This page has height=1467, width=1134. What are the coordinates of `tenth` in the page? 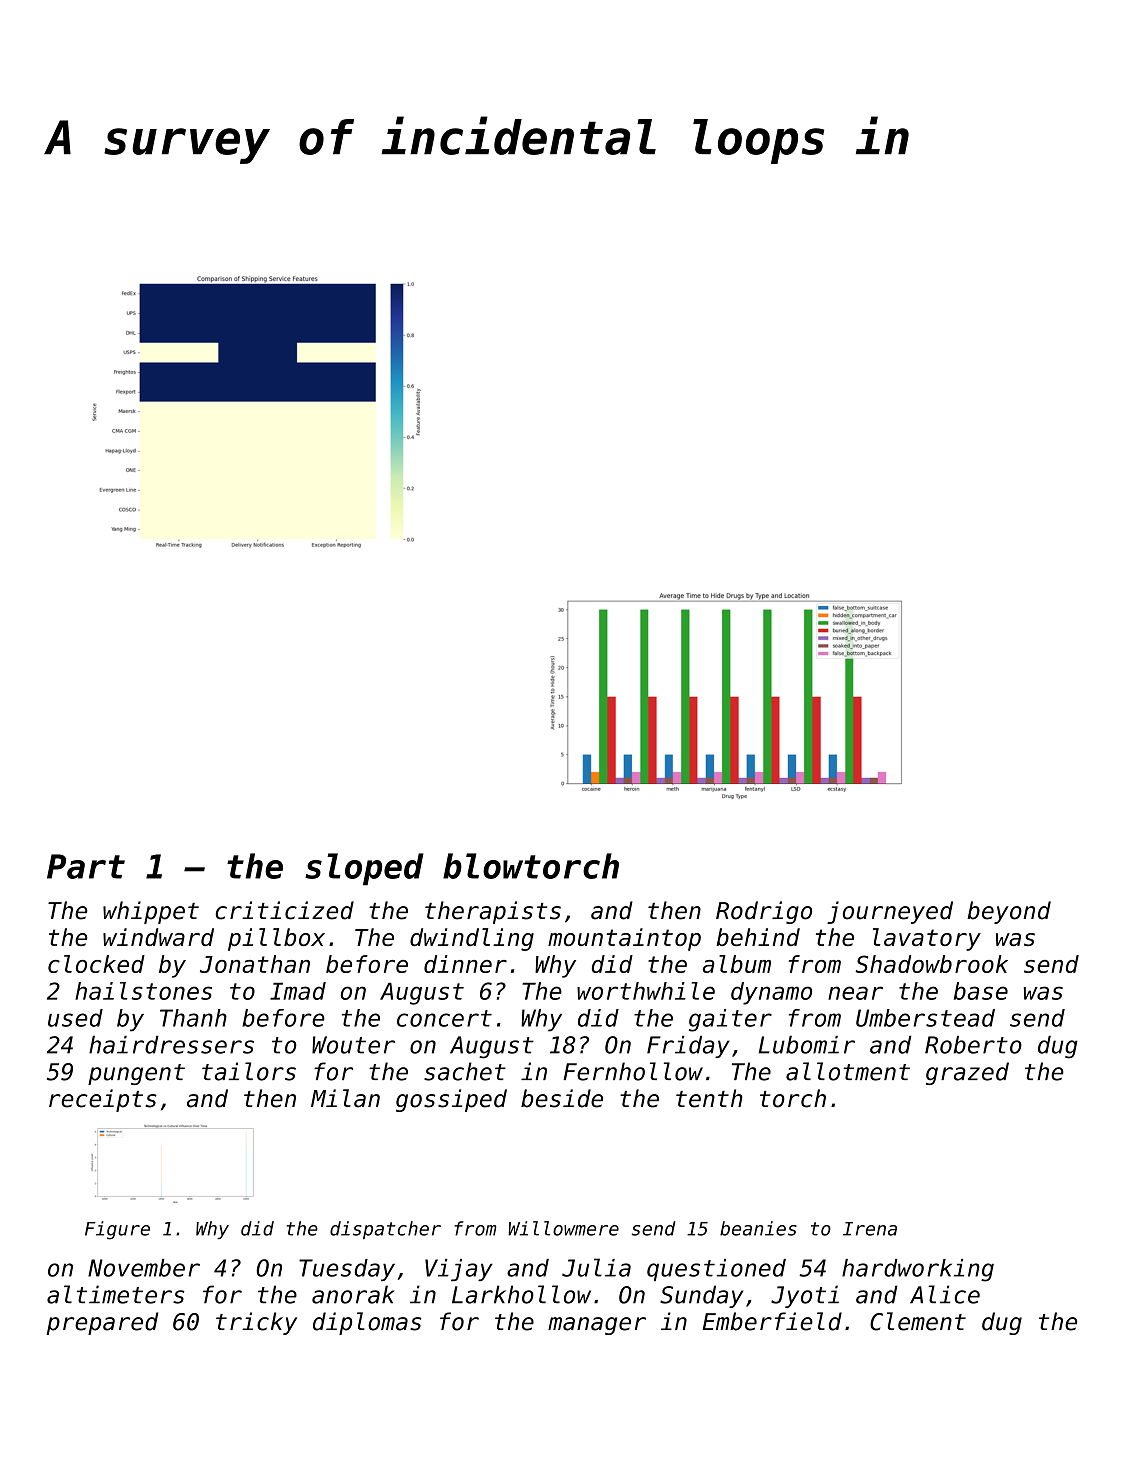 It's located at (709, 1098).
